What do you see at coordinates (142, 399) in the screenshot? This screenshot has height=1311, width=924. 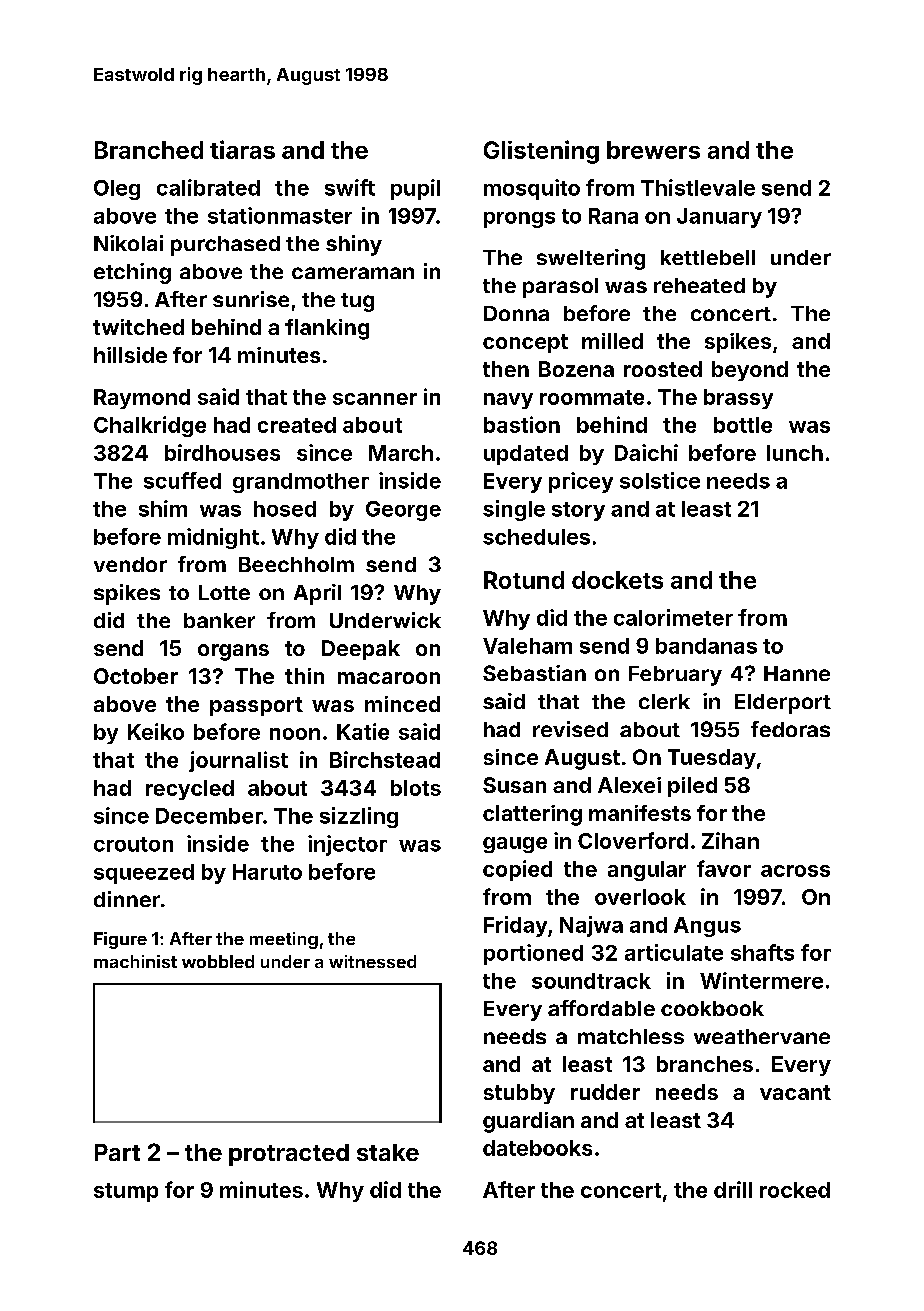 I see `Raymond` at bounding box center [142, 399].
